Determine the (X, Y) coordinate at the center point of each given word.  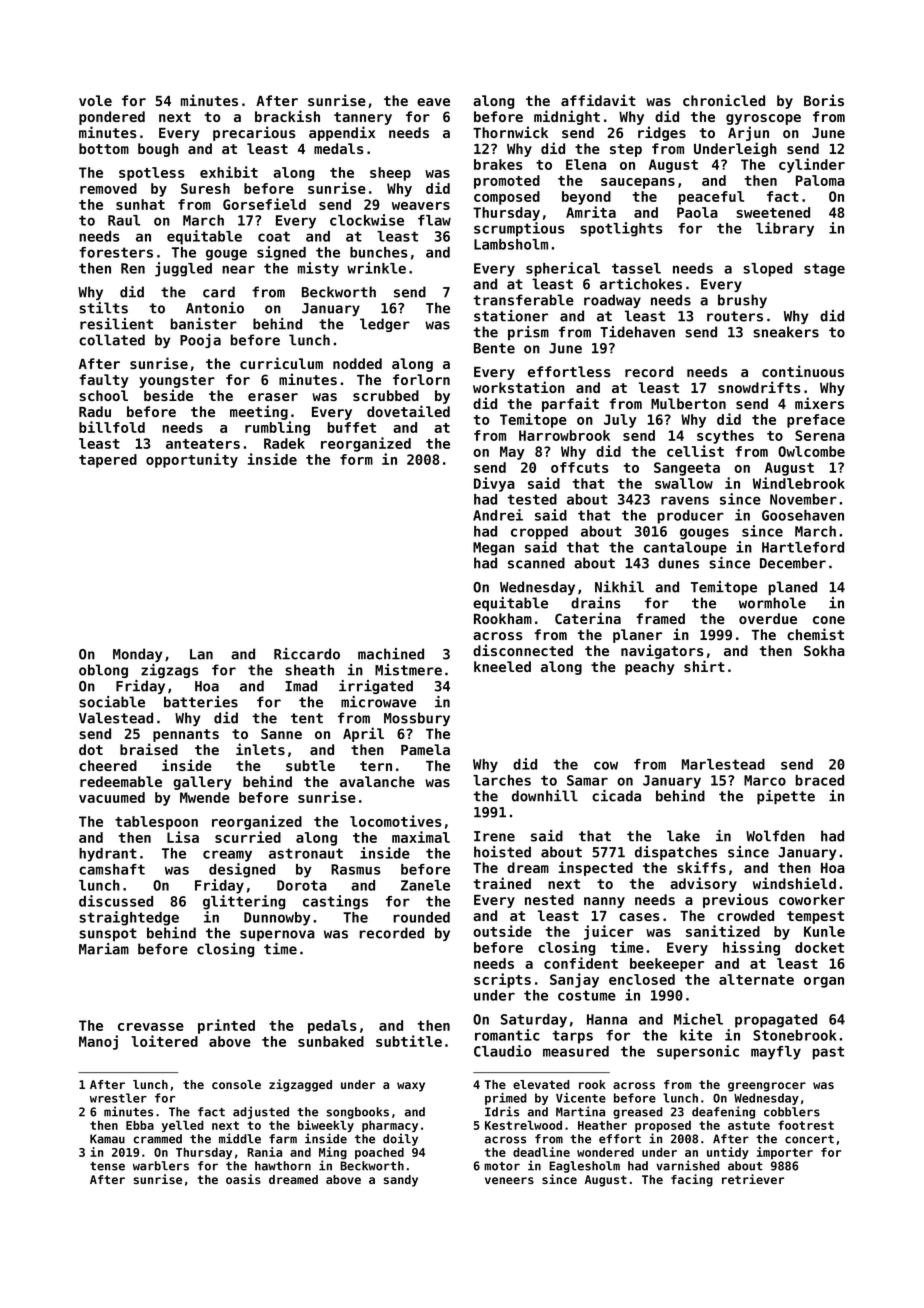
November (803, 499)
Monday (137, 655)
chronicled (724, 100)
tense (107, 1166)
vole (95, 100)
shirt (704, 666)
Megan (493, 549)
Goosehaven (803, 515)
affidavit (598, 100)
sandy (401, 1181)
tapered (108, 461)
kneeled (502, 666)
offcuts (580, 467)
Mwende (205, 797)
